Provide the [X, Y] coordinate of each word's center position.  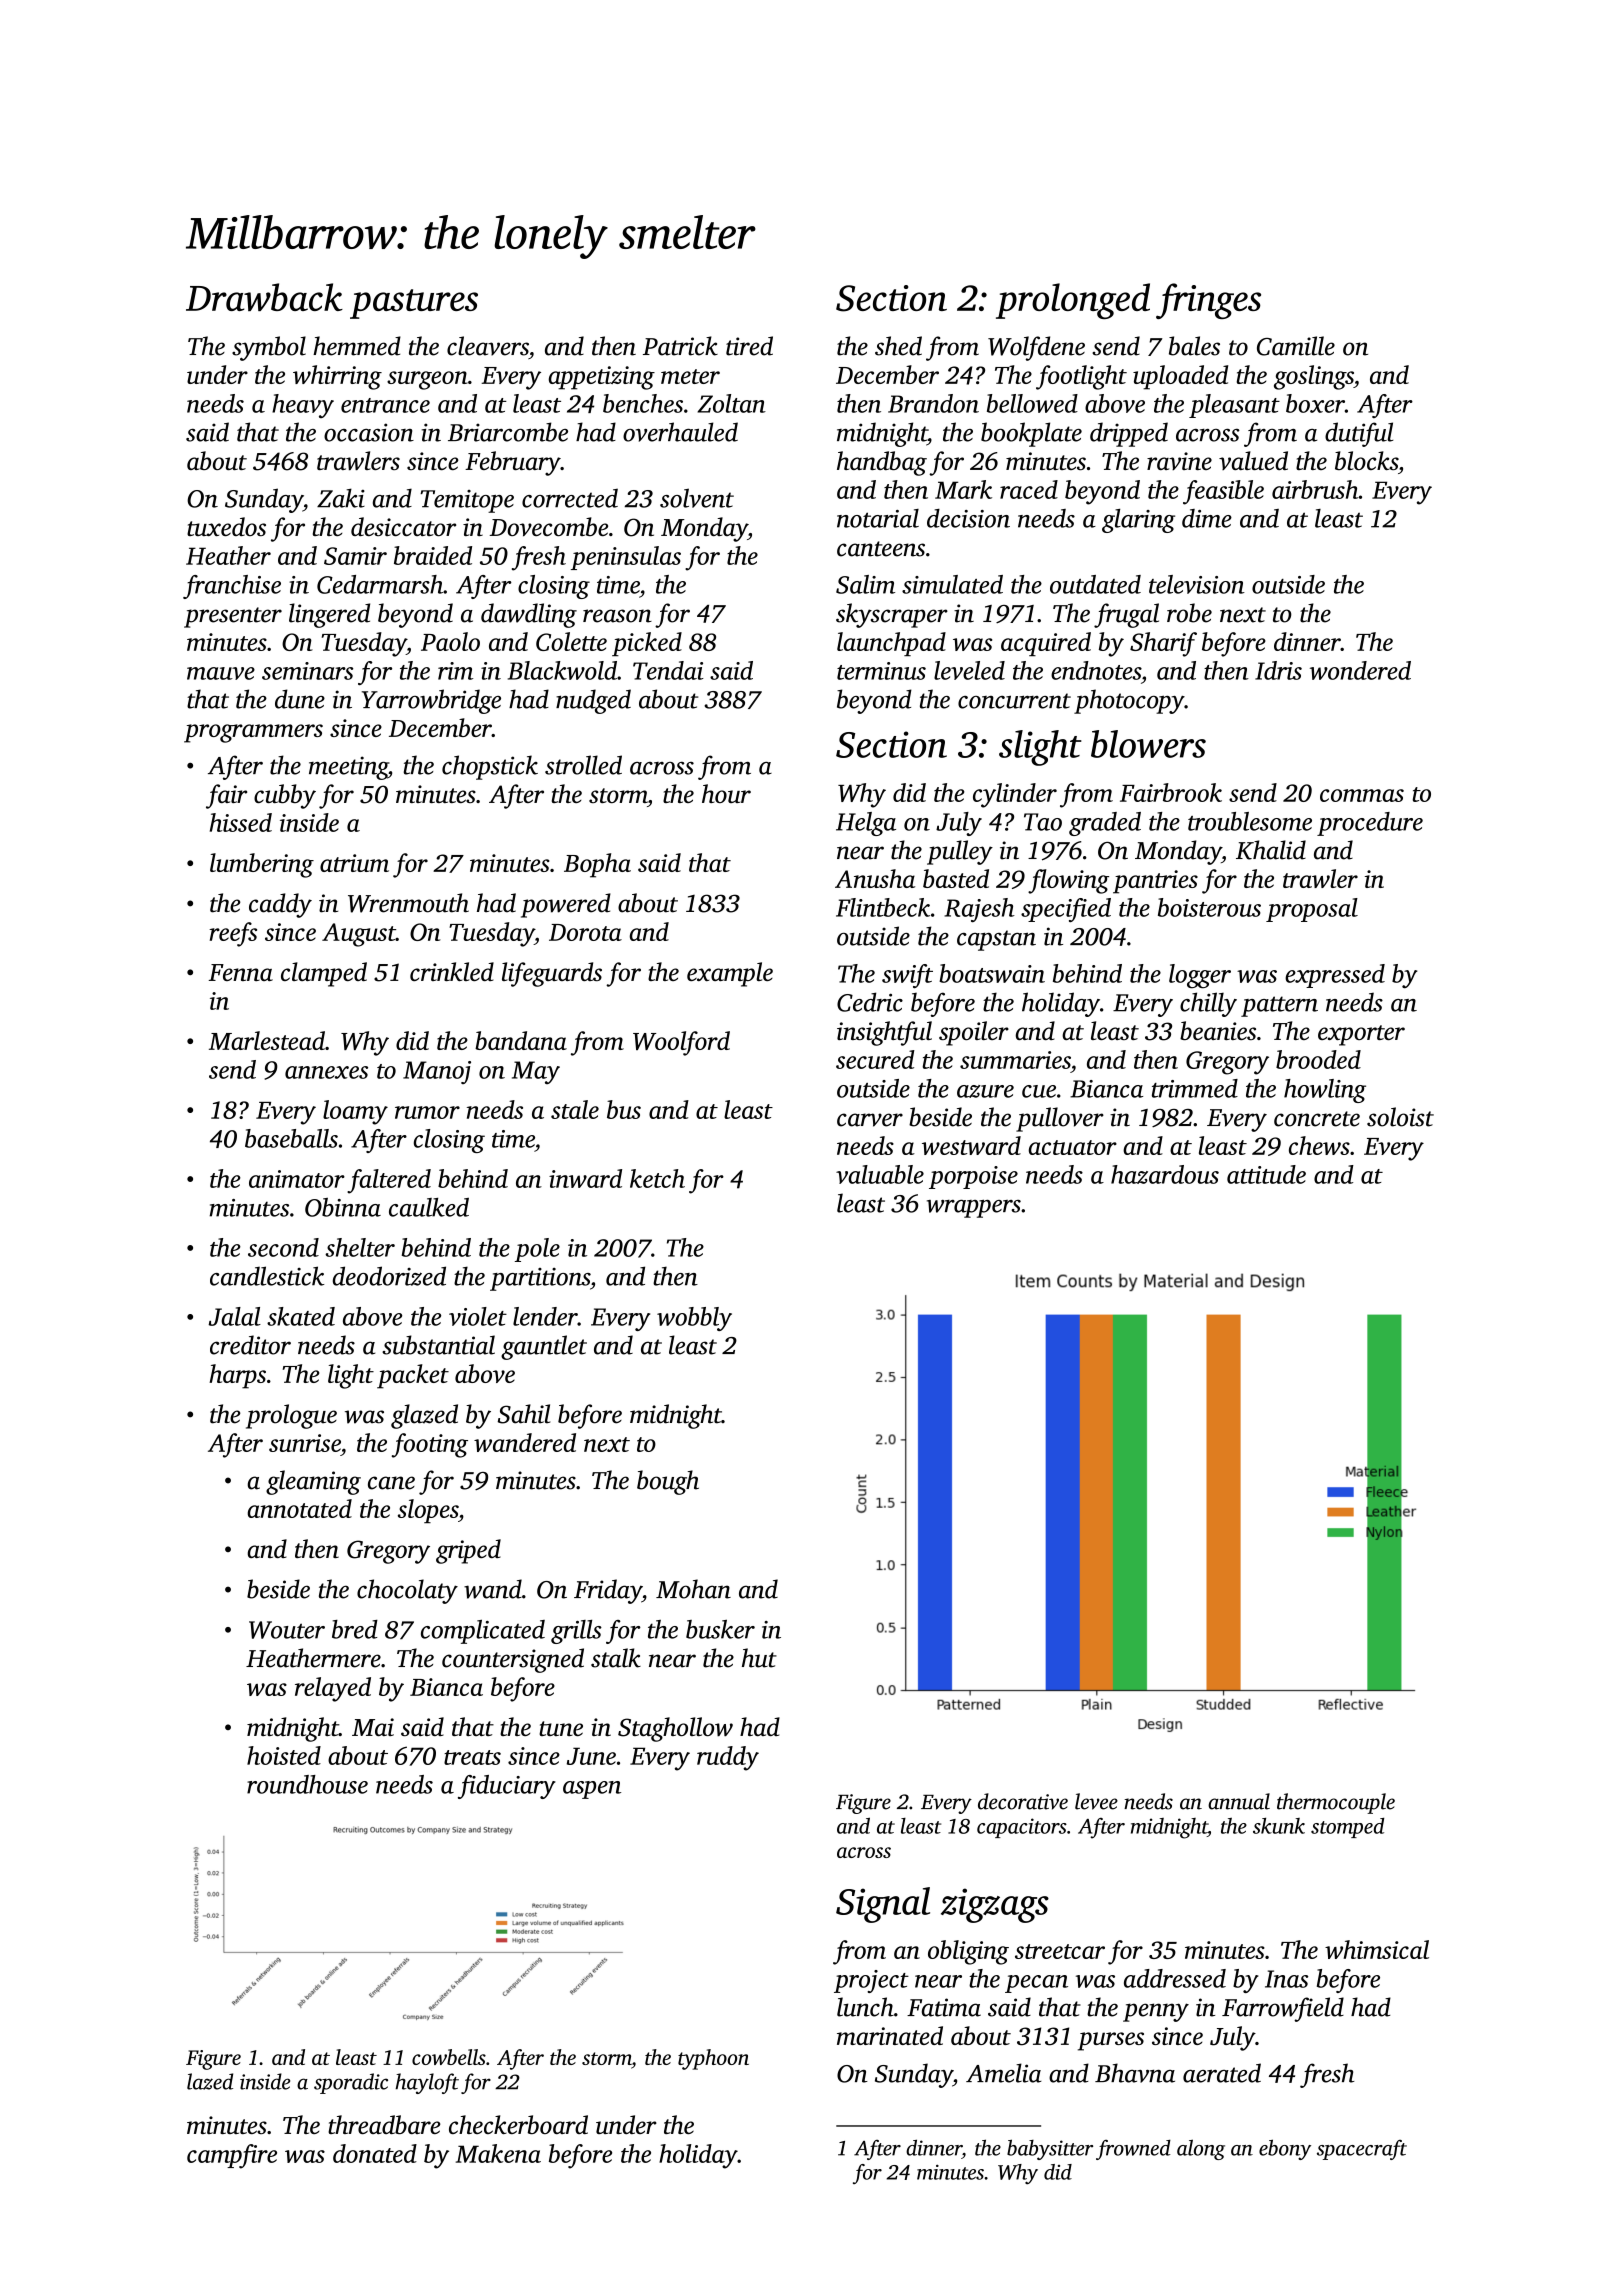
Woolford [681, 1043]
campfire [232, 2156]
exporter [1361, 1035]
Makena [498, 2153]
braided [433, 555]
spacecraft [1362, 2150]
